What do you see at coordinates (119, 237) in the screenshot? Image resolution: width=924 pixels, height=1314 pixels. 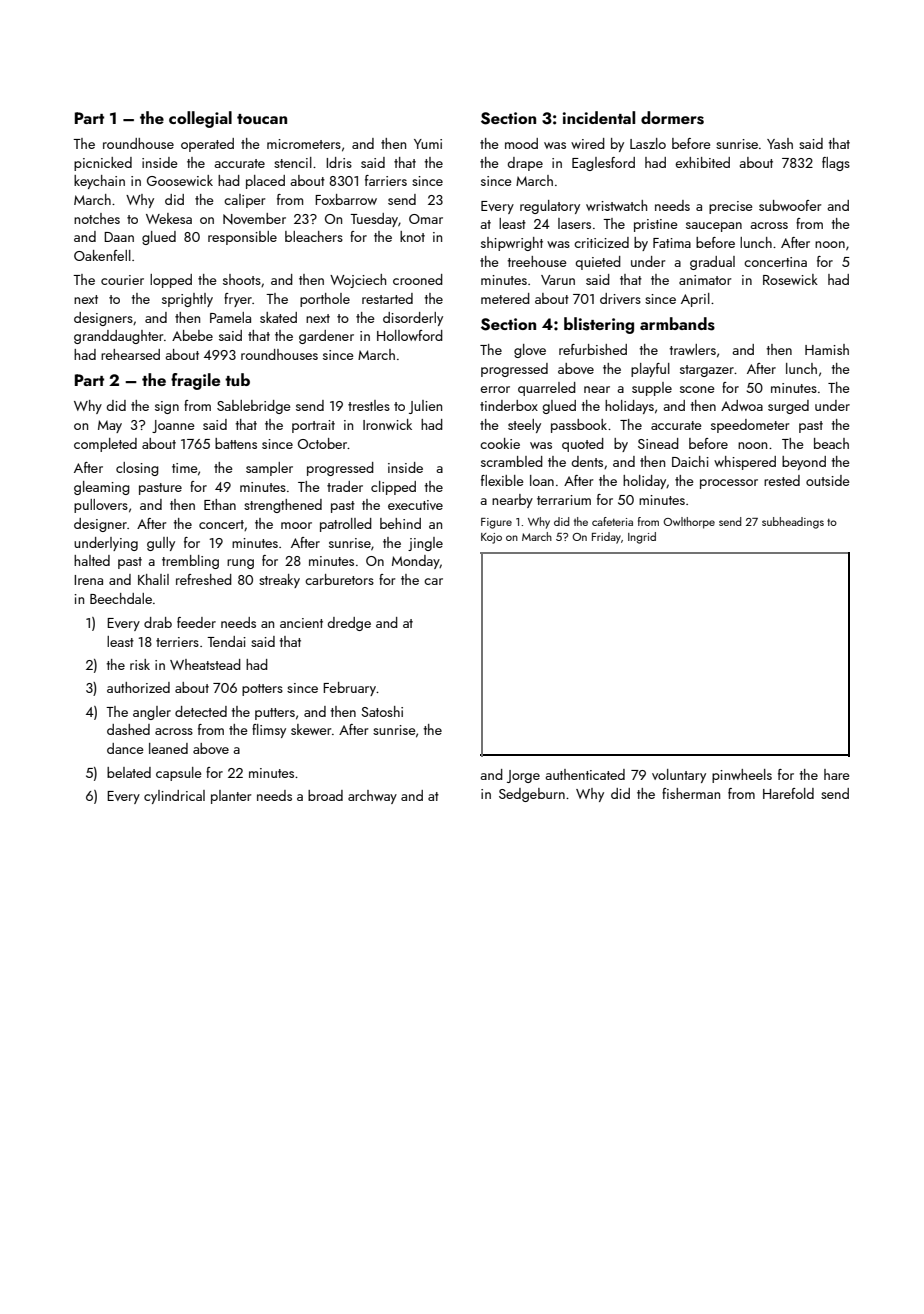 I see `Daan` at bounding box center [119, 237].
